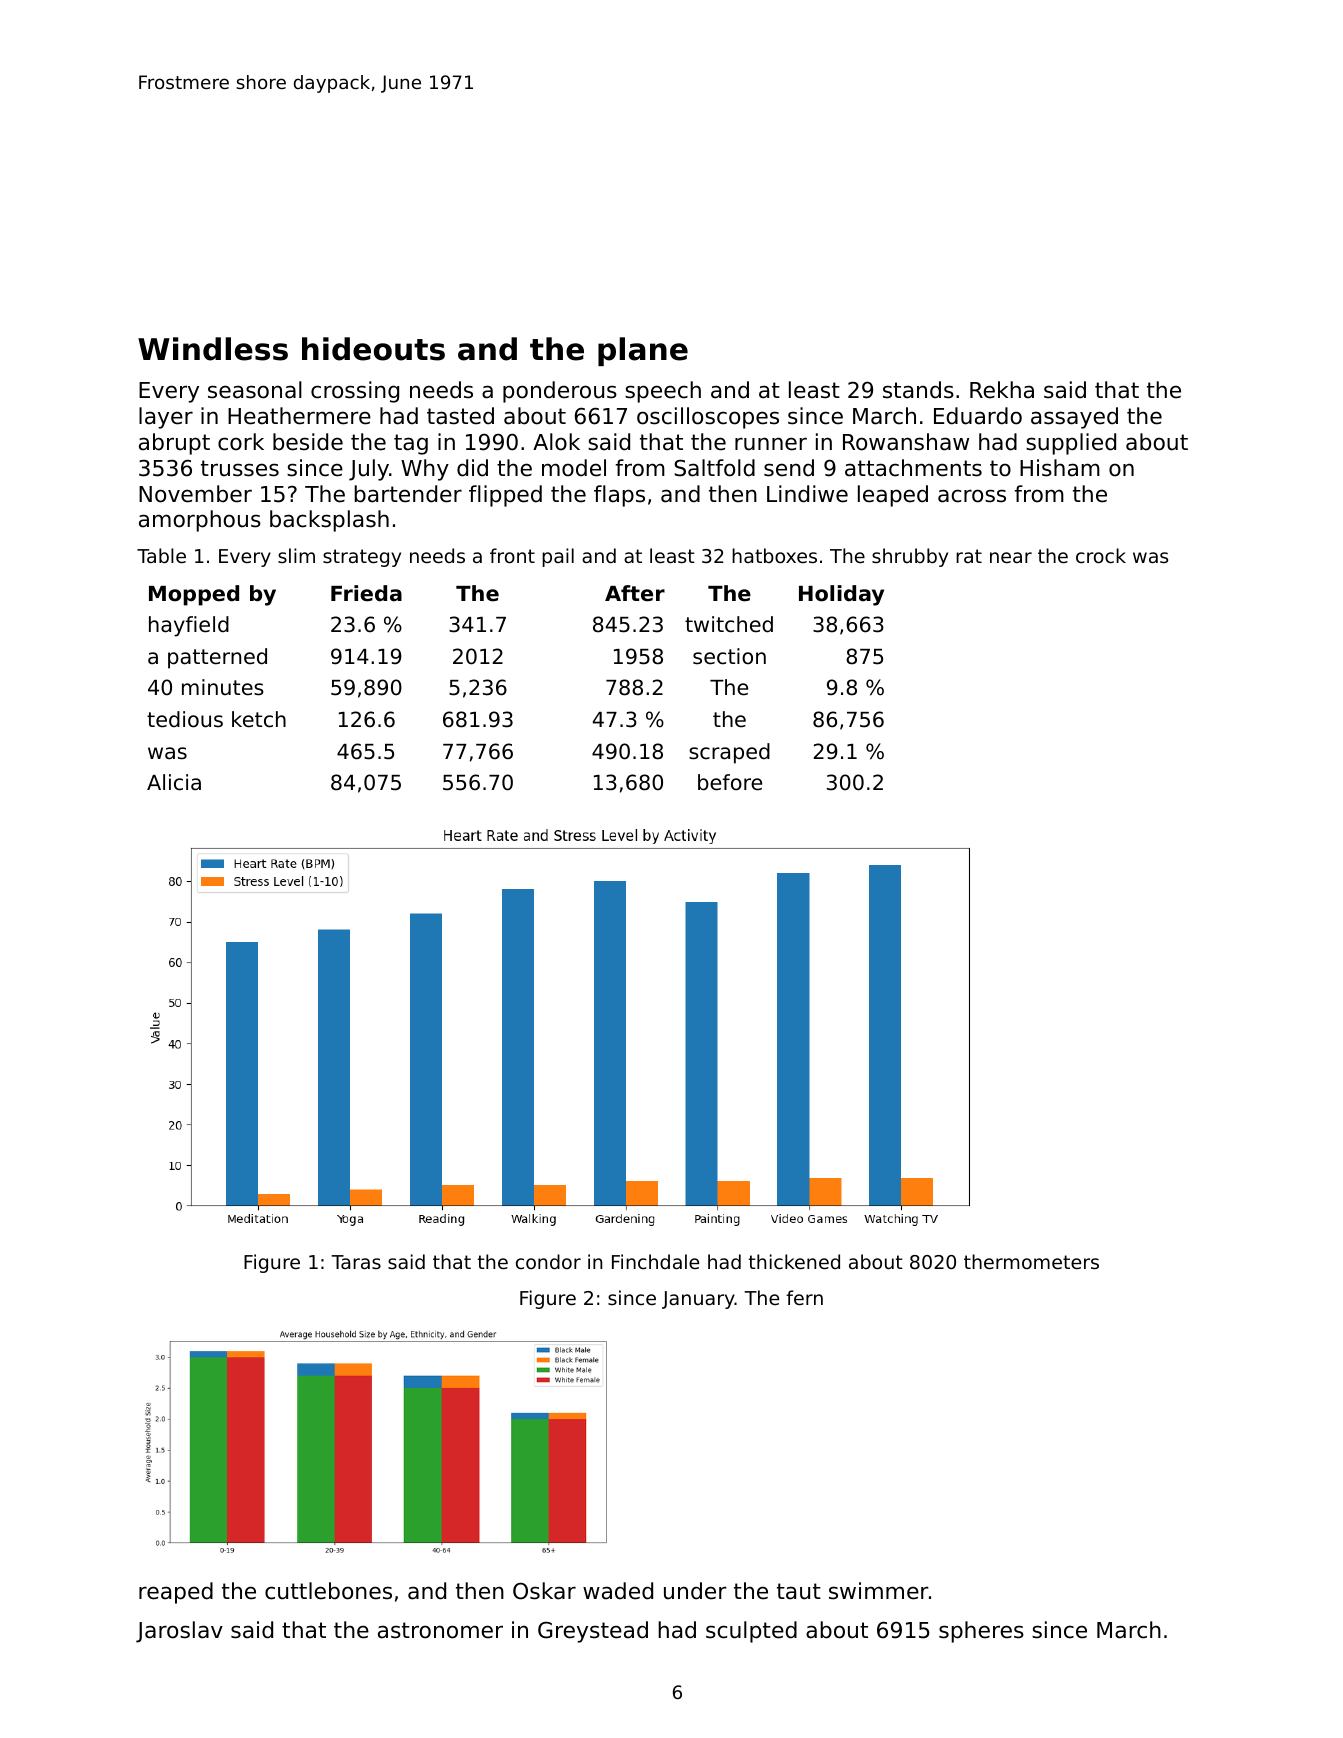 This image has height=1738, width=1343. I want to click on Frieda, so click(366, 593).
